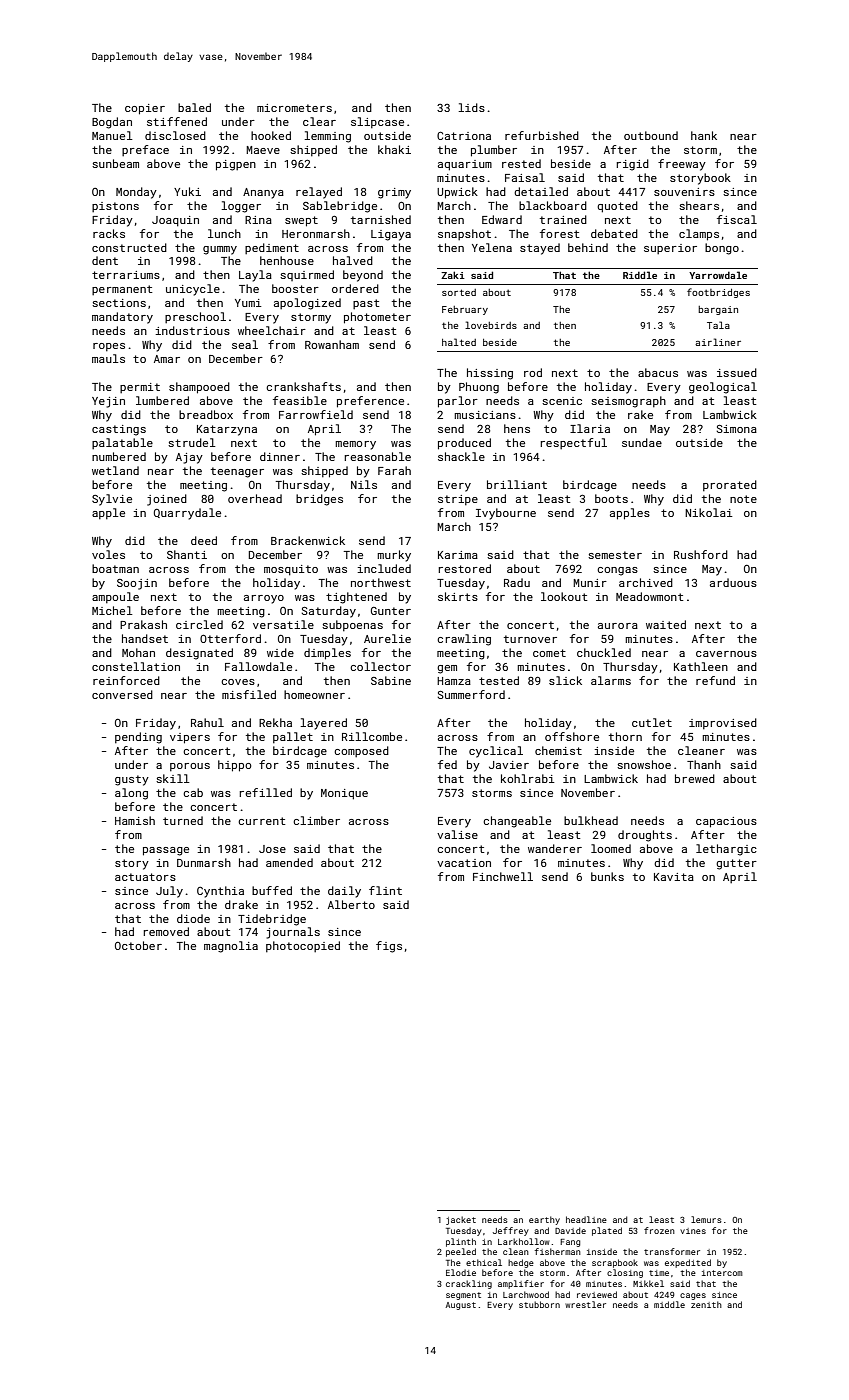 Image resolution: width=849 pixels, height=1400 pixels. What do you see at coordinates (625, 1273) in the screenshot?
I see `closing` at bounding box center [625, 1273].
